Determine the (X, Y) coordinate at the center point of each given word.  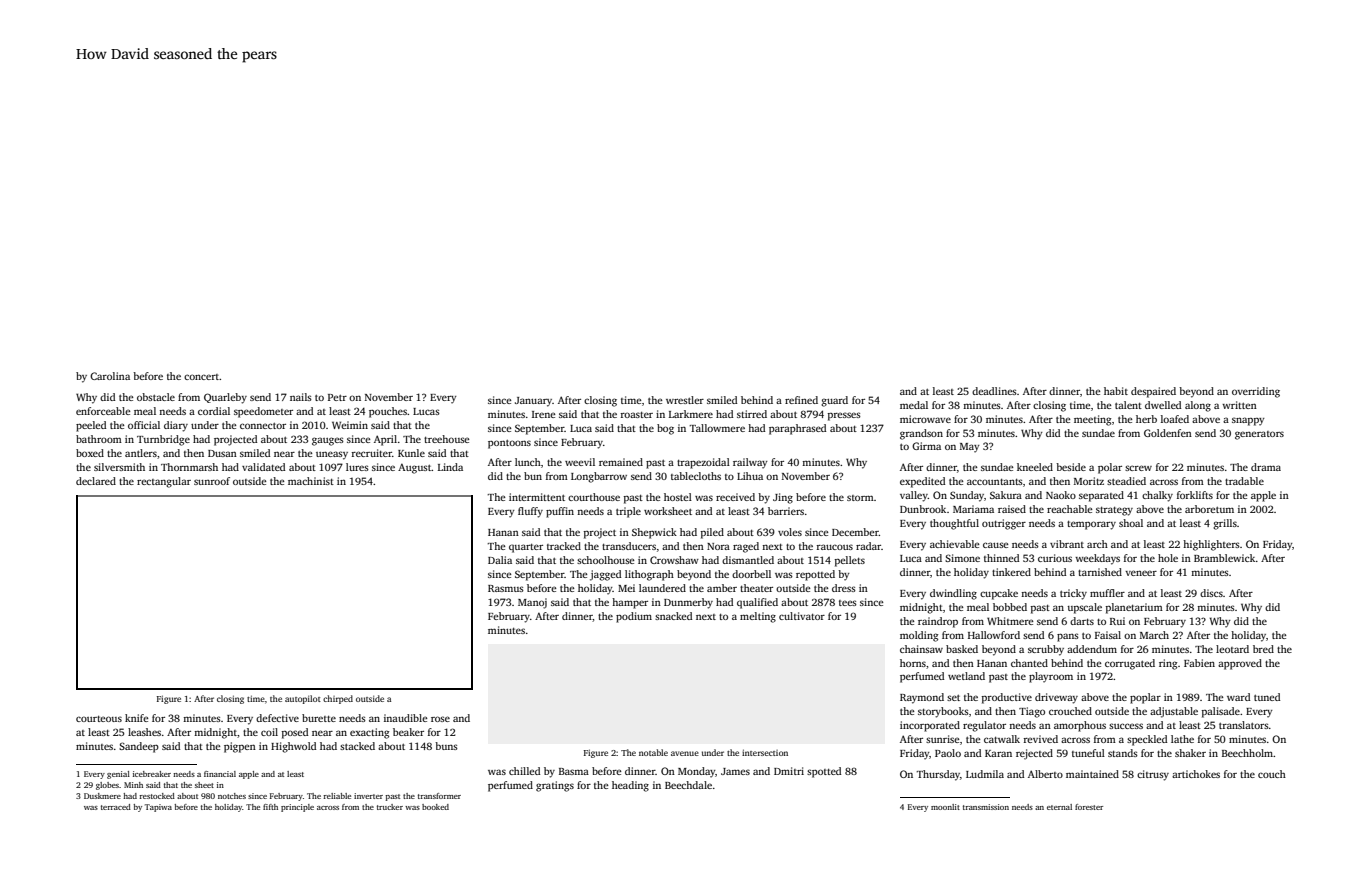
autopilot (303, 699)
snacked (673, 616)
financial (220, 774)
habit (1116, 391)
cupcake (999, 594)
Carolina (110, 376)
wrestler (685, 400)
